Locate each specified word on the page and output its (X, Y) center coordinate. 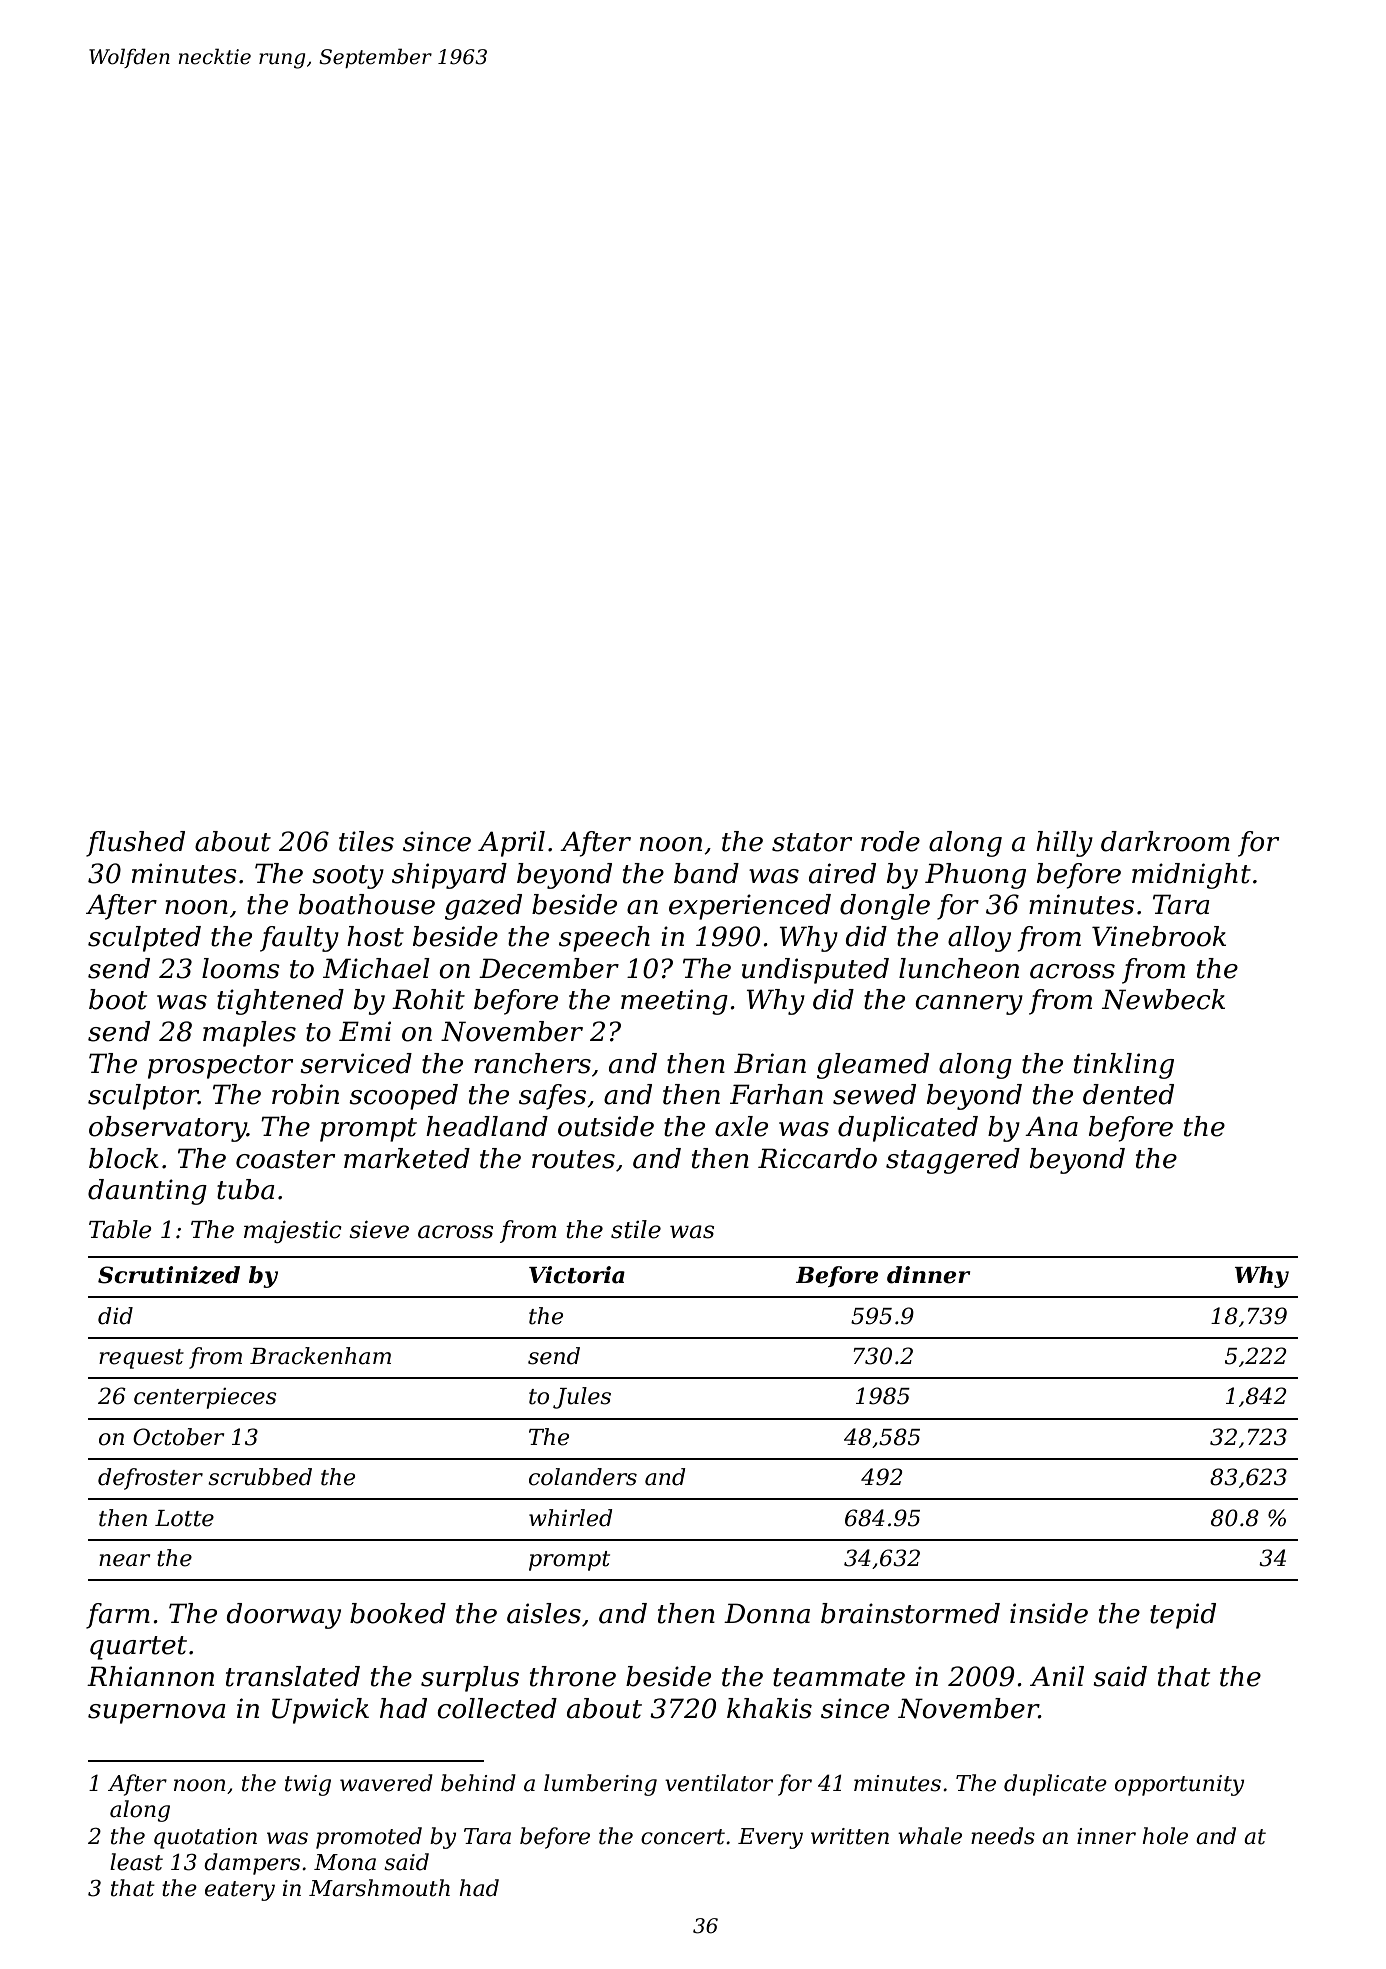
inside (1049, 1613)
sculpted (144, 939)
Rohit (428, 999)
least (136, 1862)
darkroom (1165, 841)
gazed (483, 907)
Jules (582, 1398)
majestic (293, 1232)
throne (573, 1676)
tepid (1183, 1616)
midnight (1191, 876)
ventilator (719, 1783)
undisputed (815, 971)
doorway (284, 1616)
